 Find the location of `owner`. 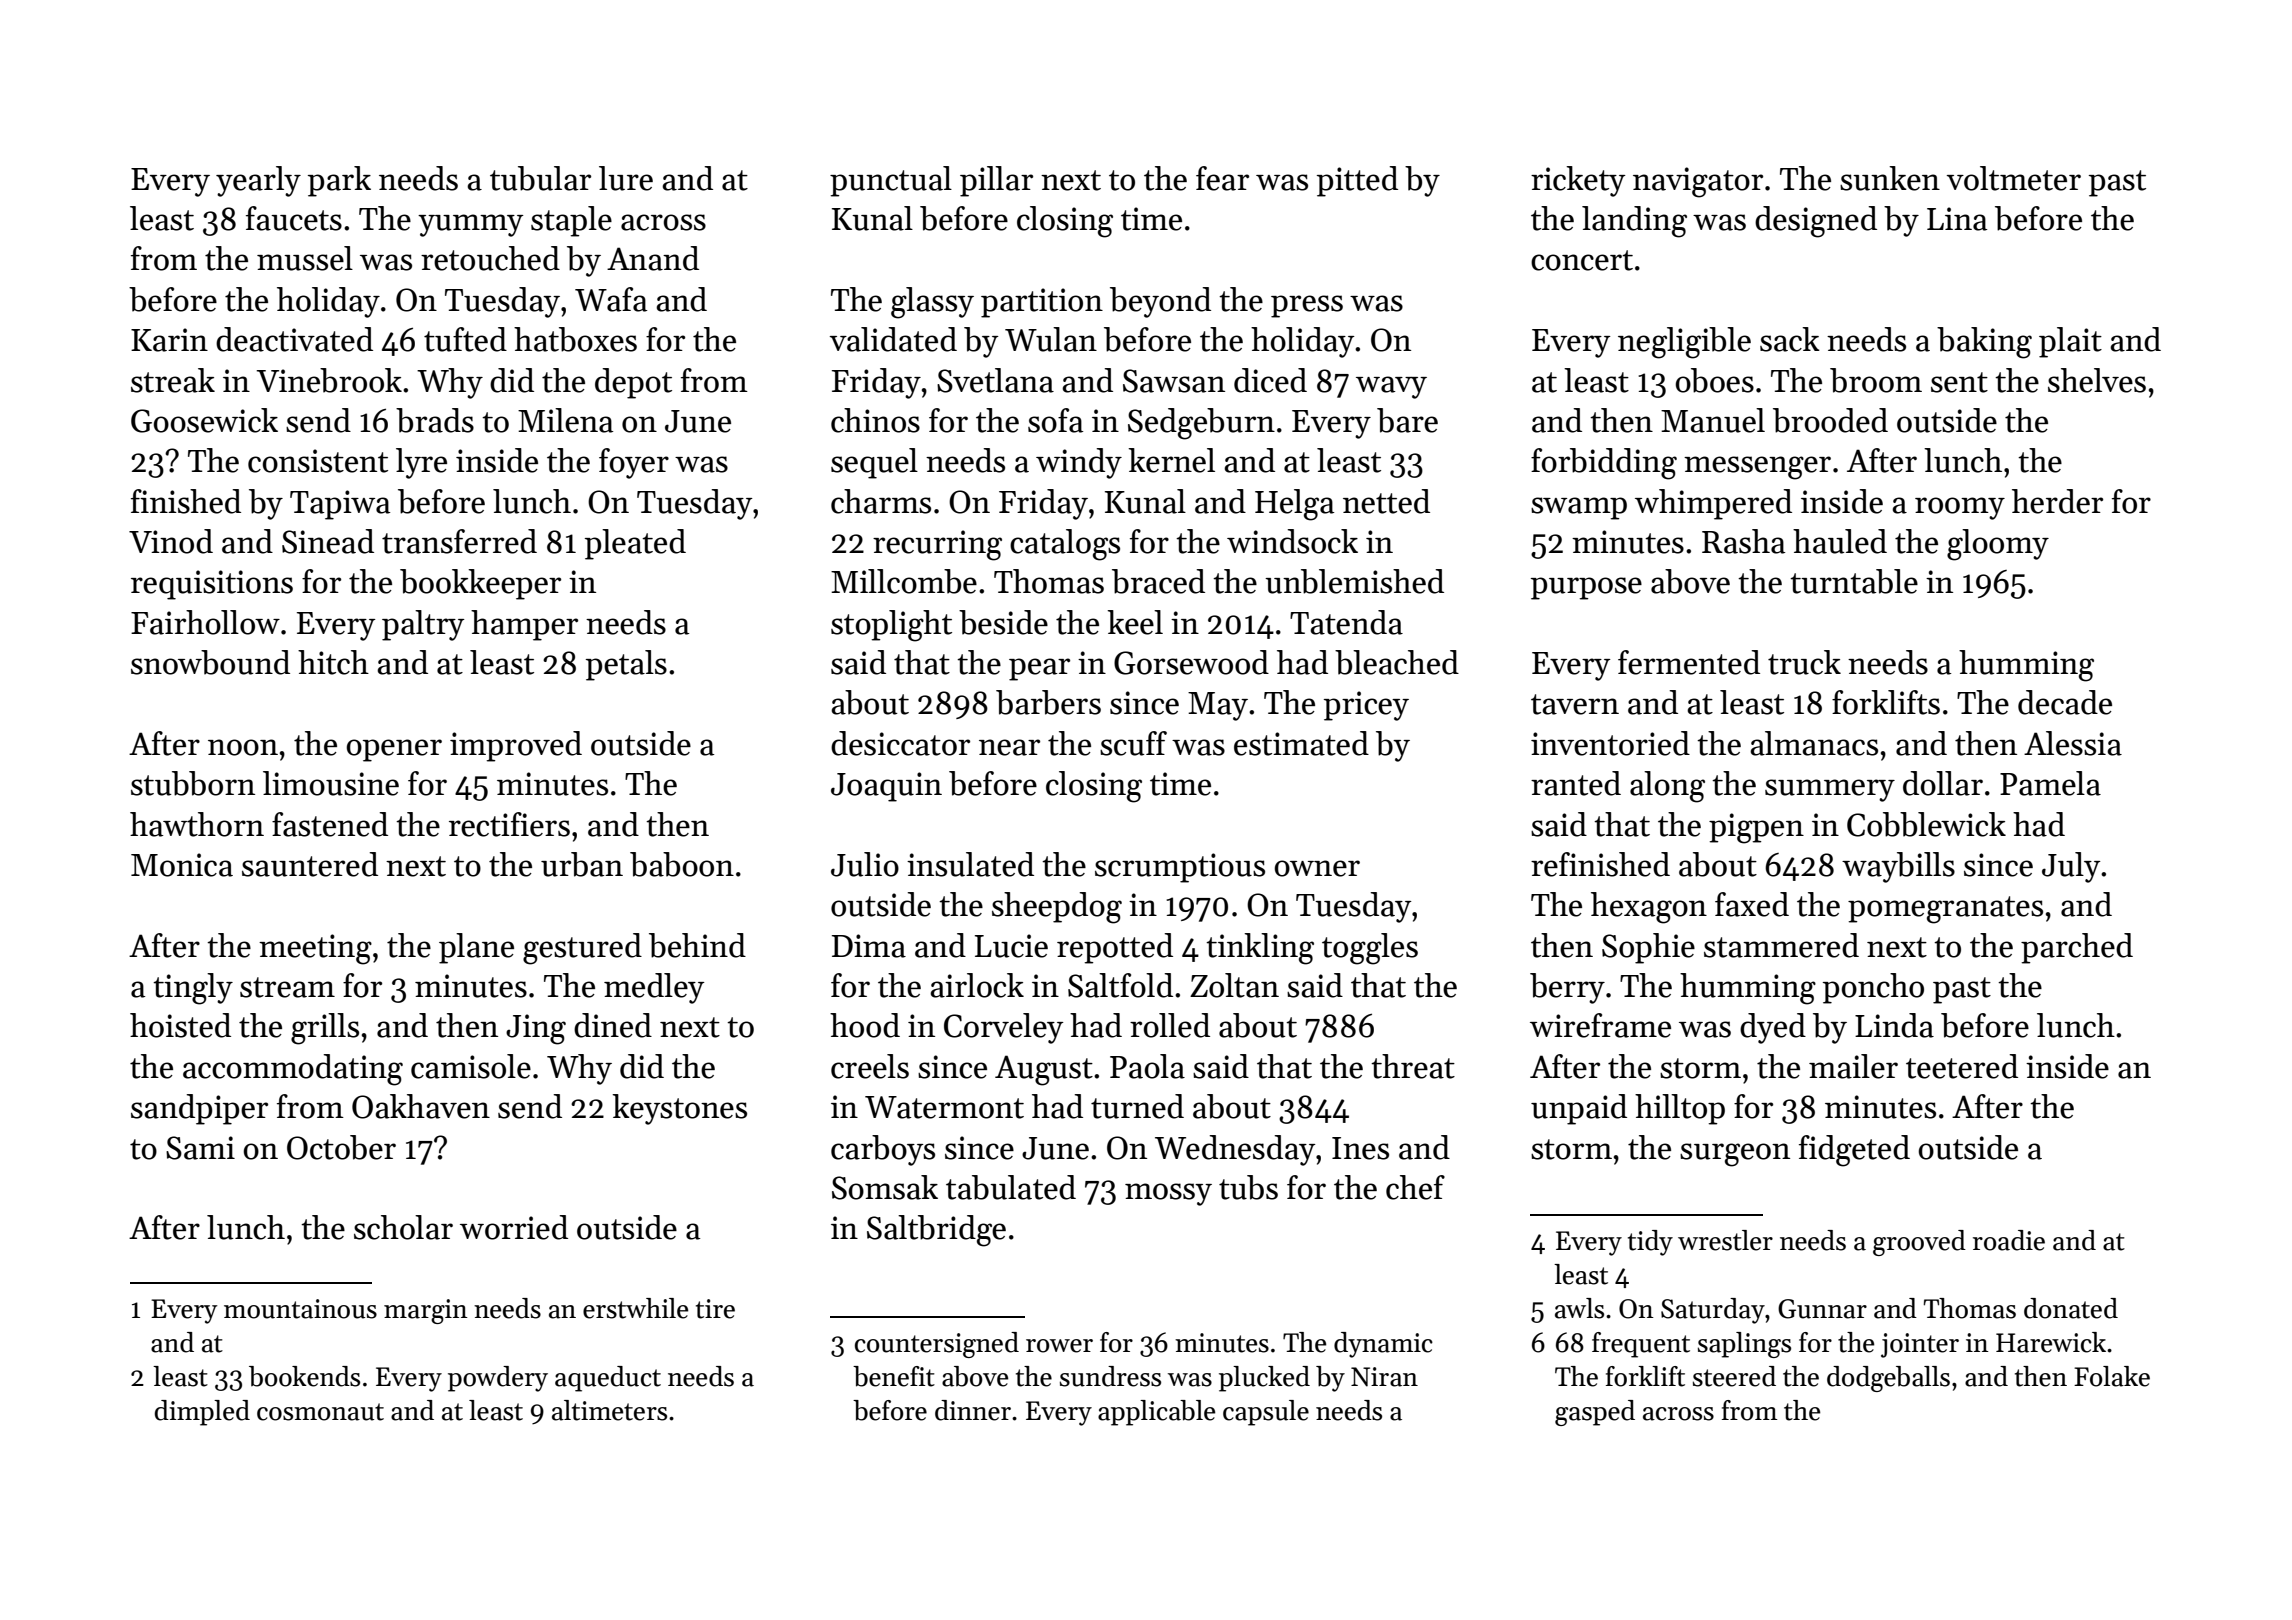

owner is located at coordinates (1317, 868).
